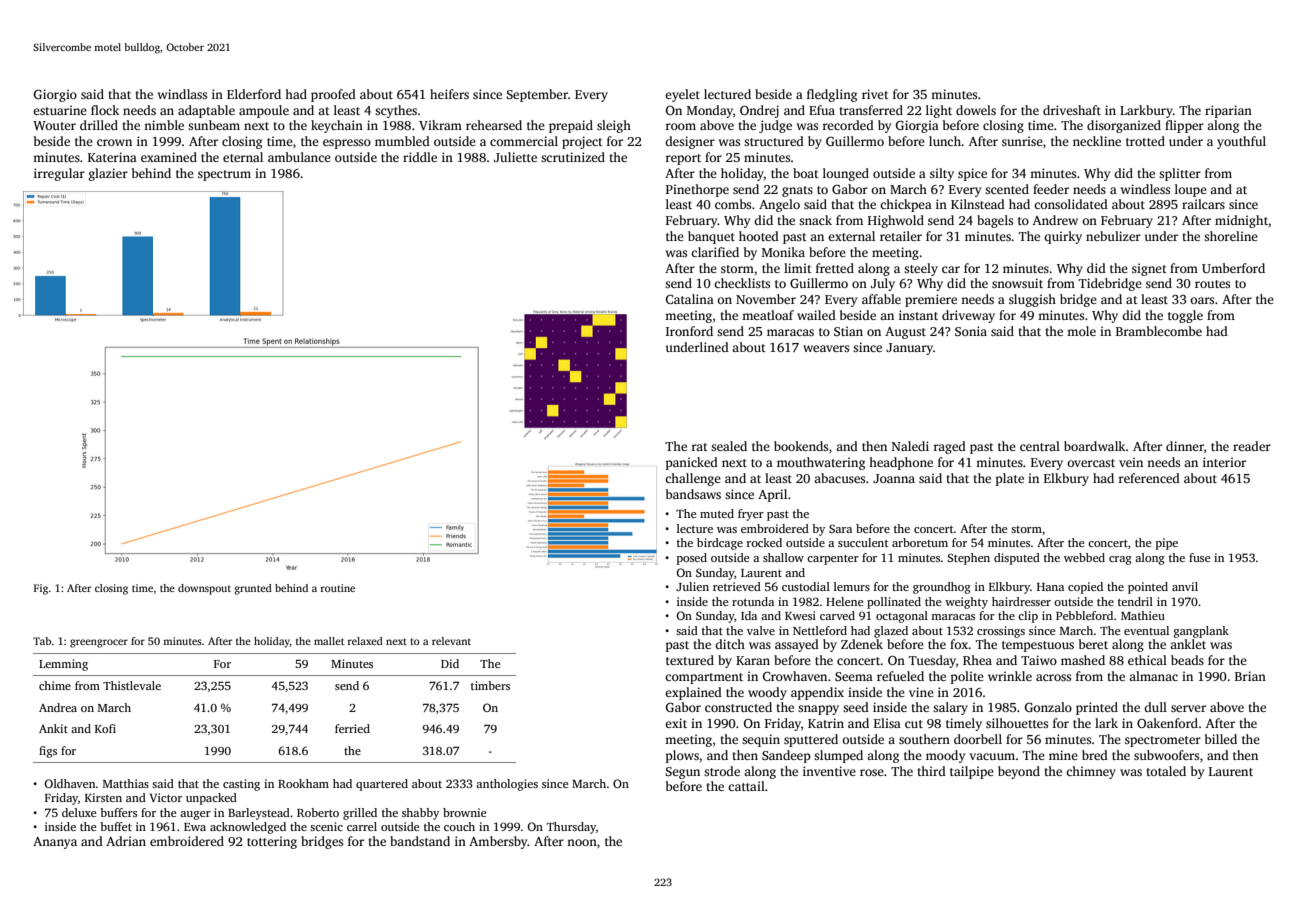 The width and height of the screenshot is (1308, 924). What do you see at coordinates (1001, 632) in the screenshot?
I see `crossings` at bounding box center [1001, 632].
